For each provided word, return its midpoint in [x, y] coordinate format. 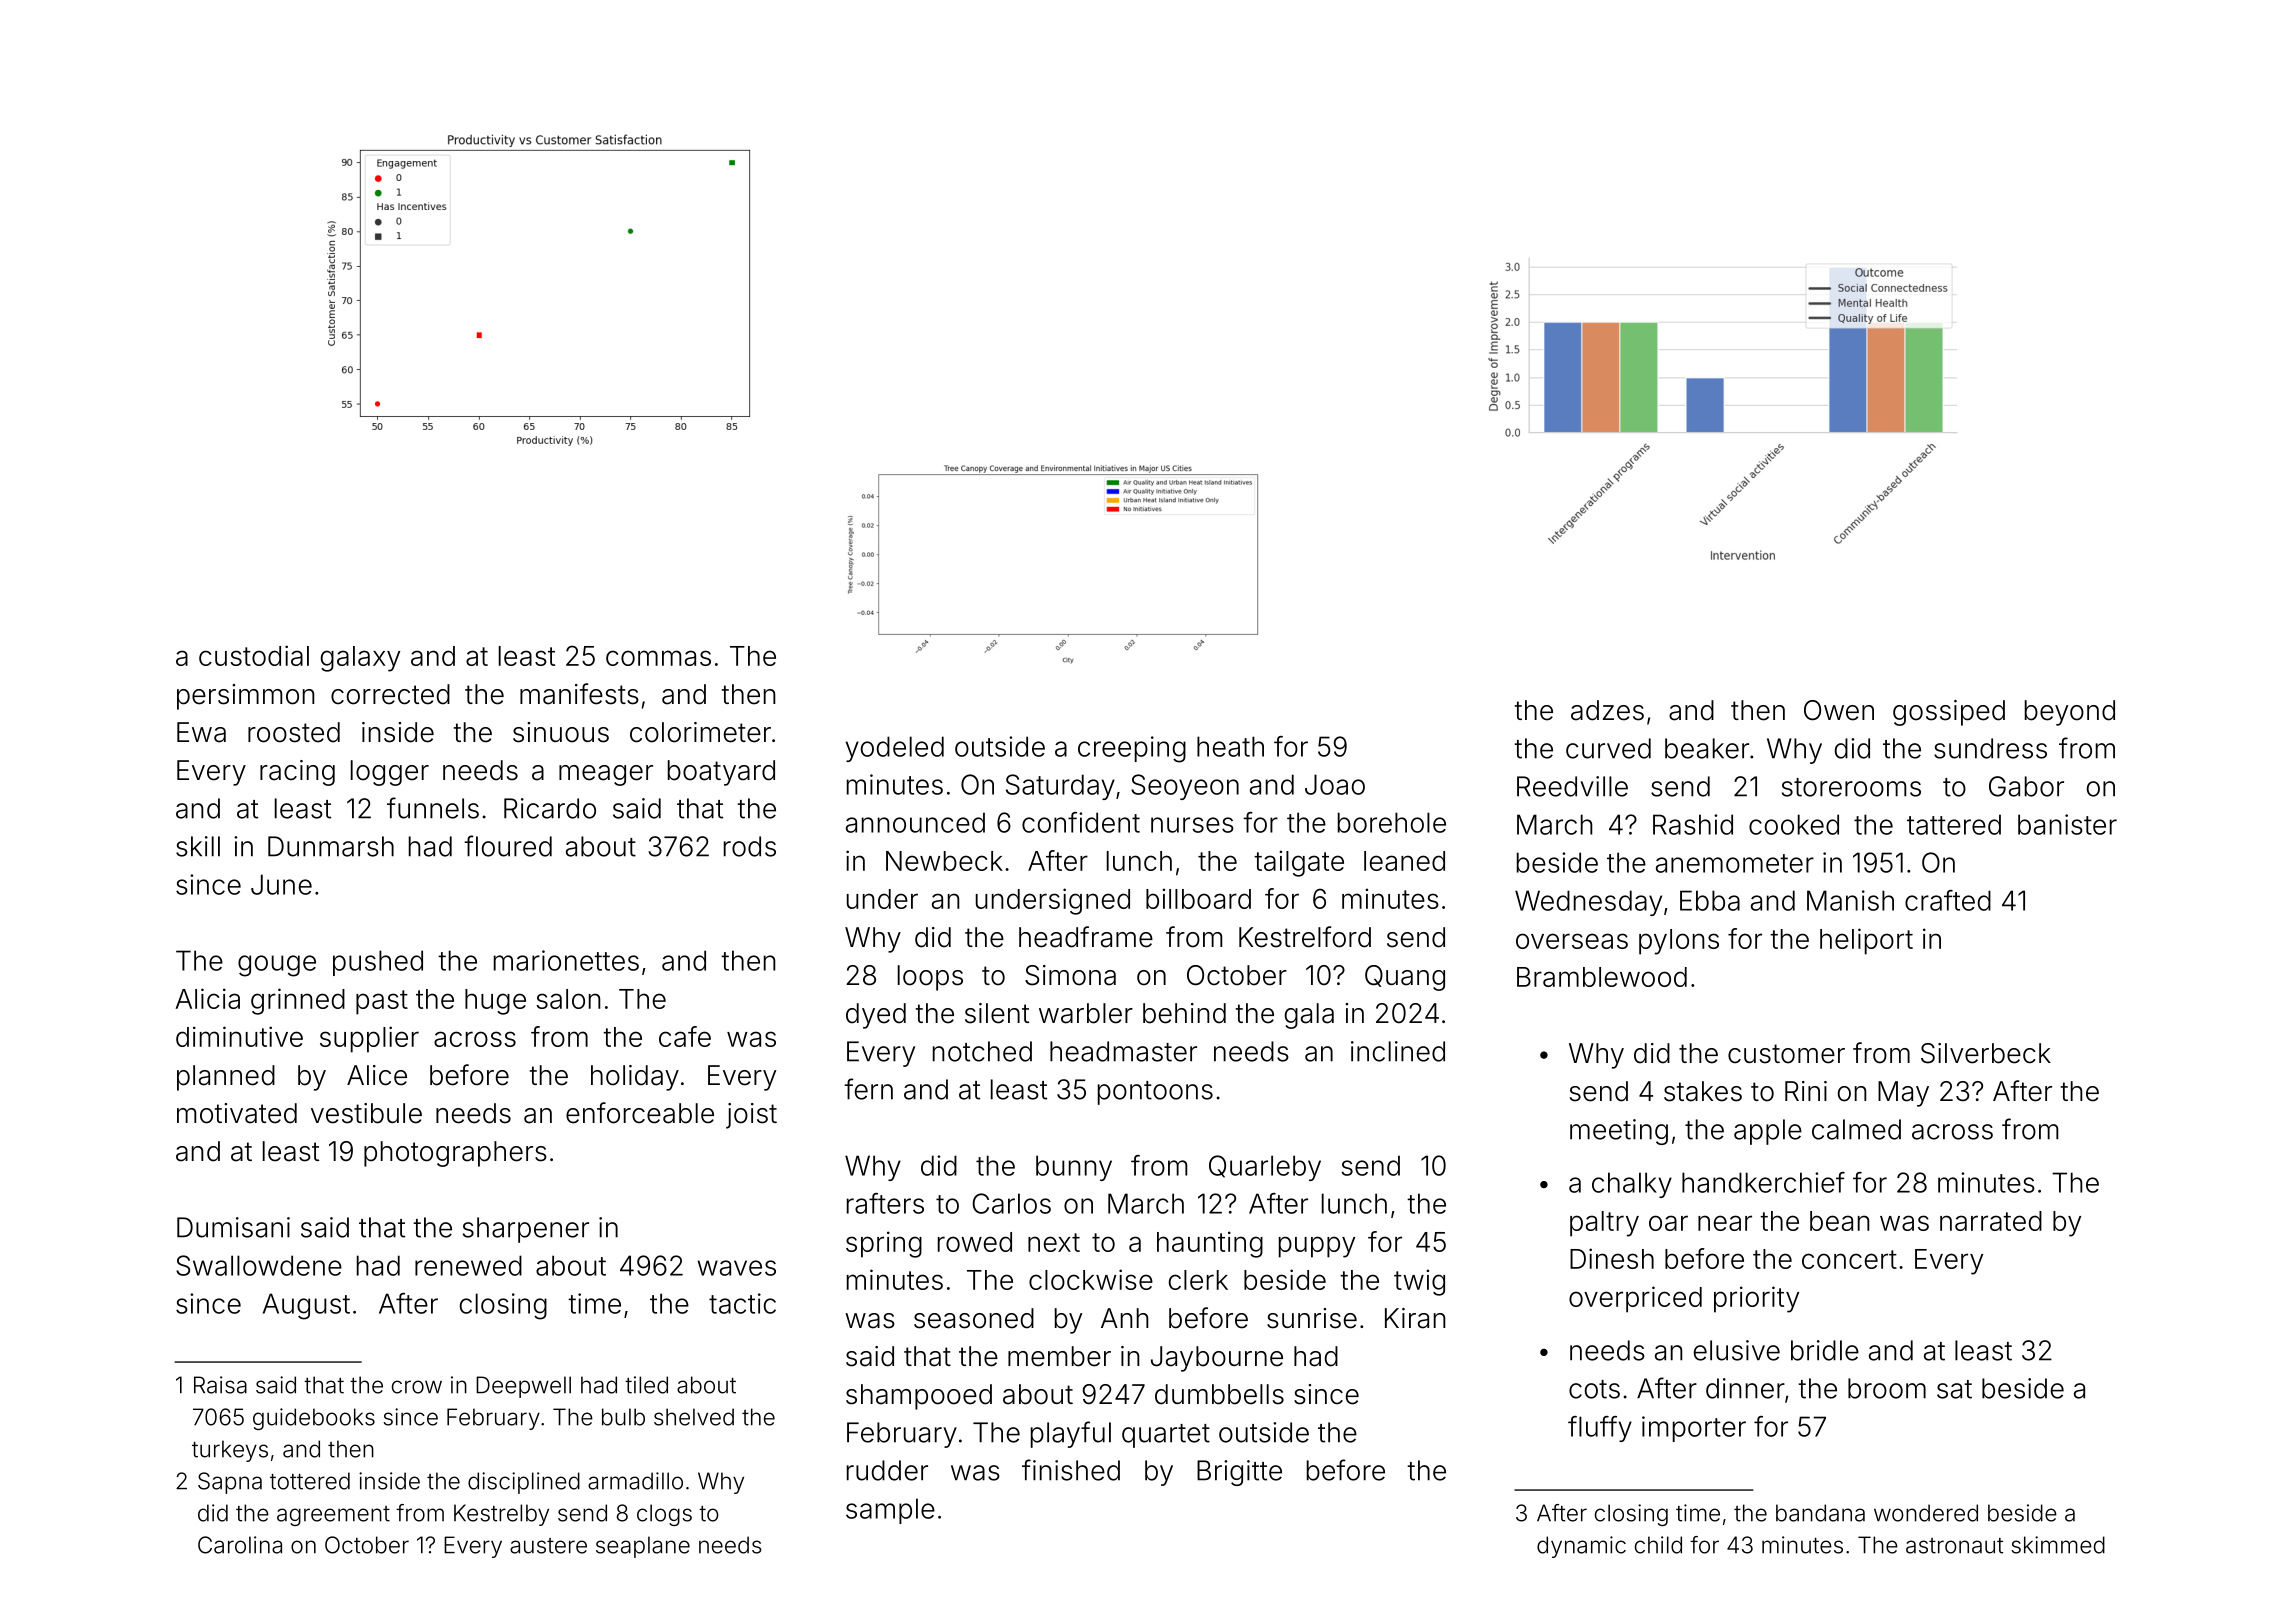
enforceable [640, 1113]
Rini [1806, 1091]
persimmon [246, 697]
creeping [1132, 749]
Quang [1405, 978]
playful [1071, 1434]
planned [226, 1078]
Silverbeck [1986, 1053]
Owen [1839, 710]
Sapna [230, 1483]
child [1658, 1545]
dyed [876, 1016]
